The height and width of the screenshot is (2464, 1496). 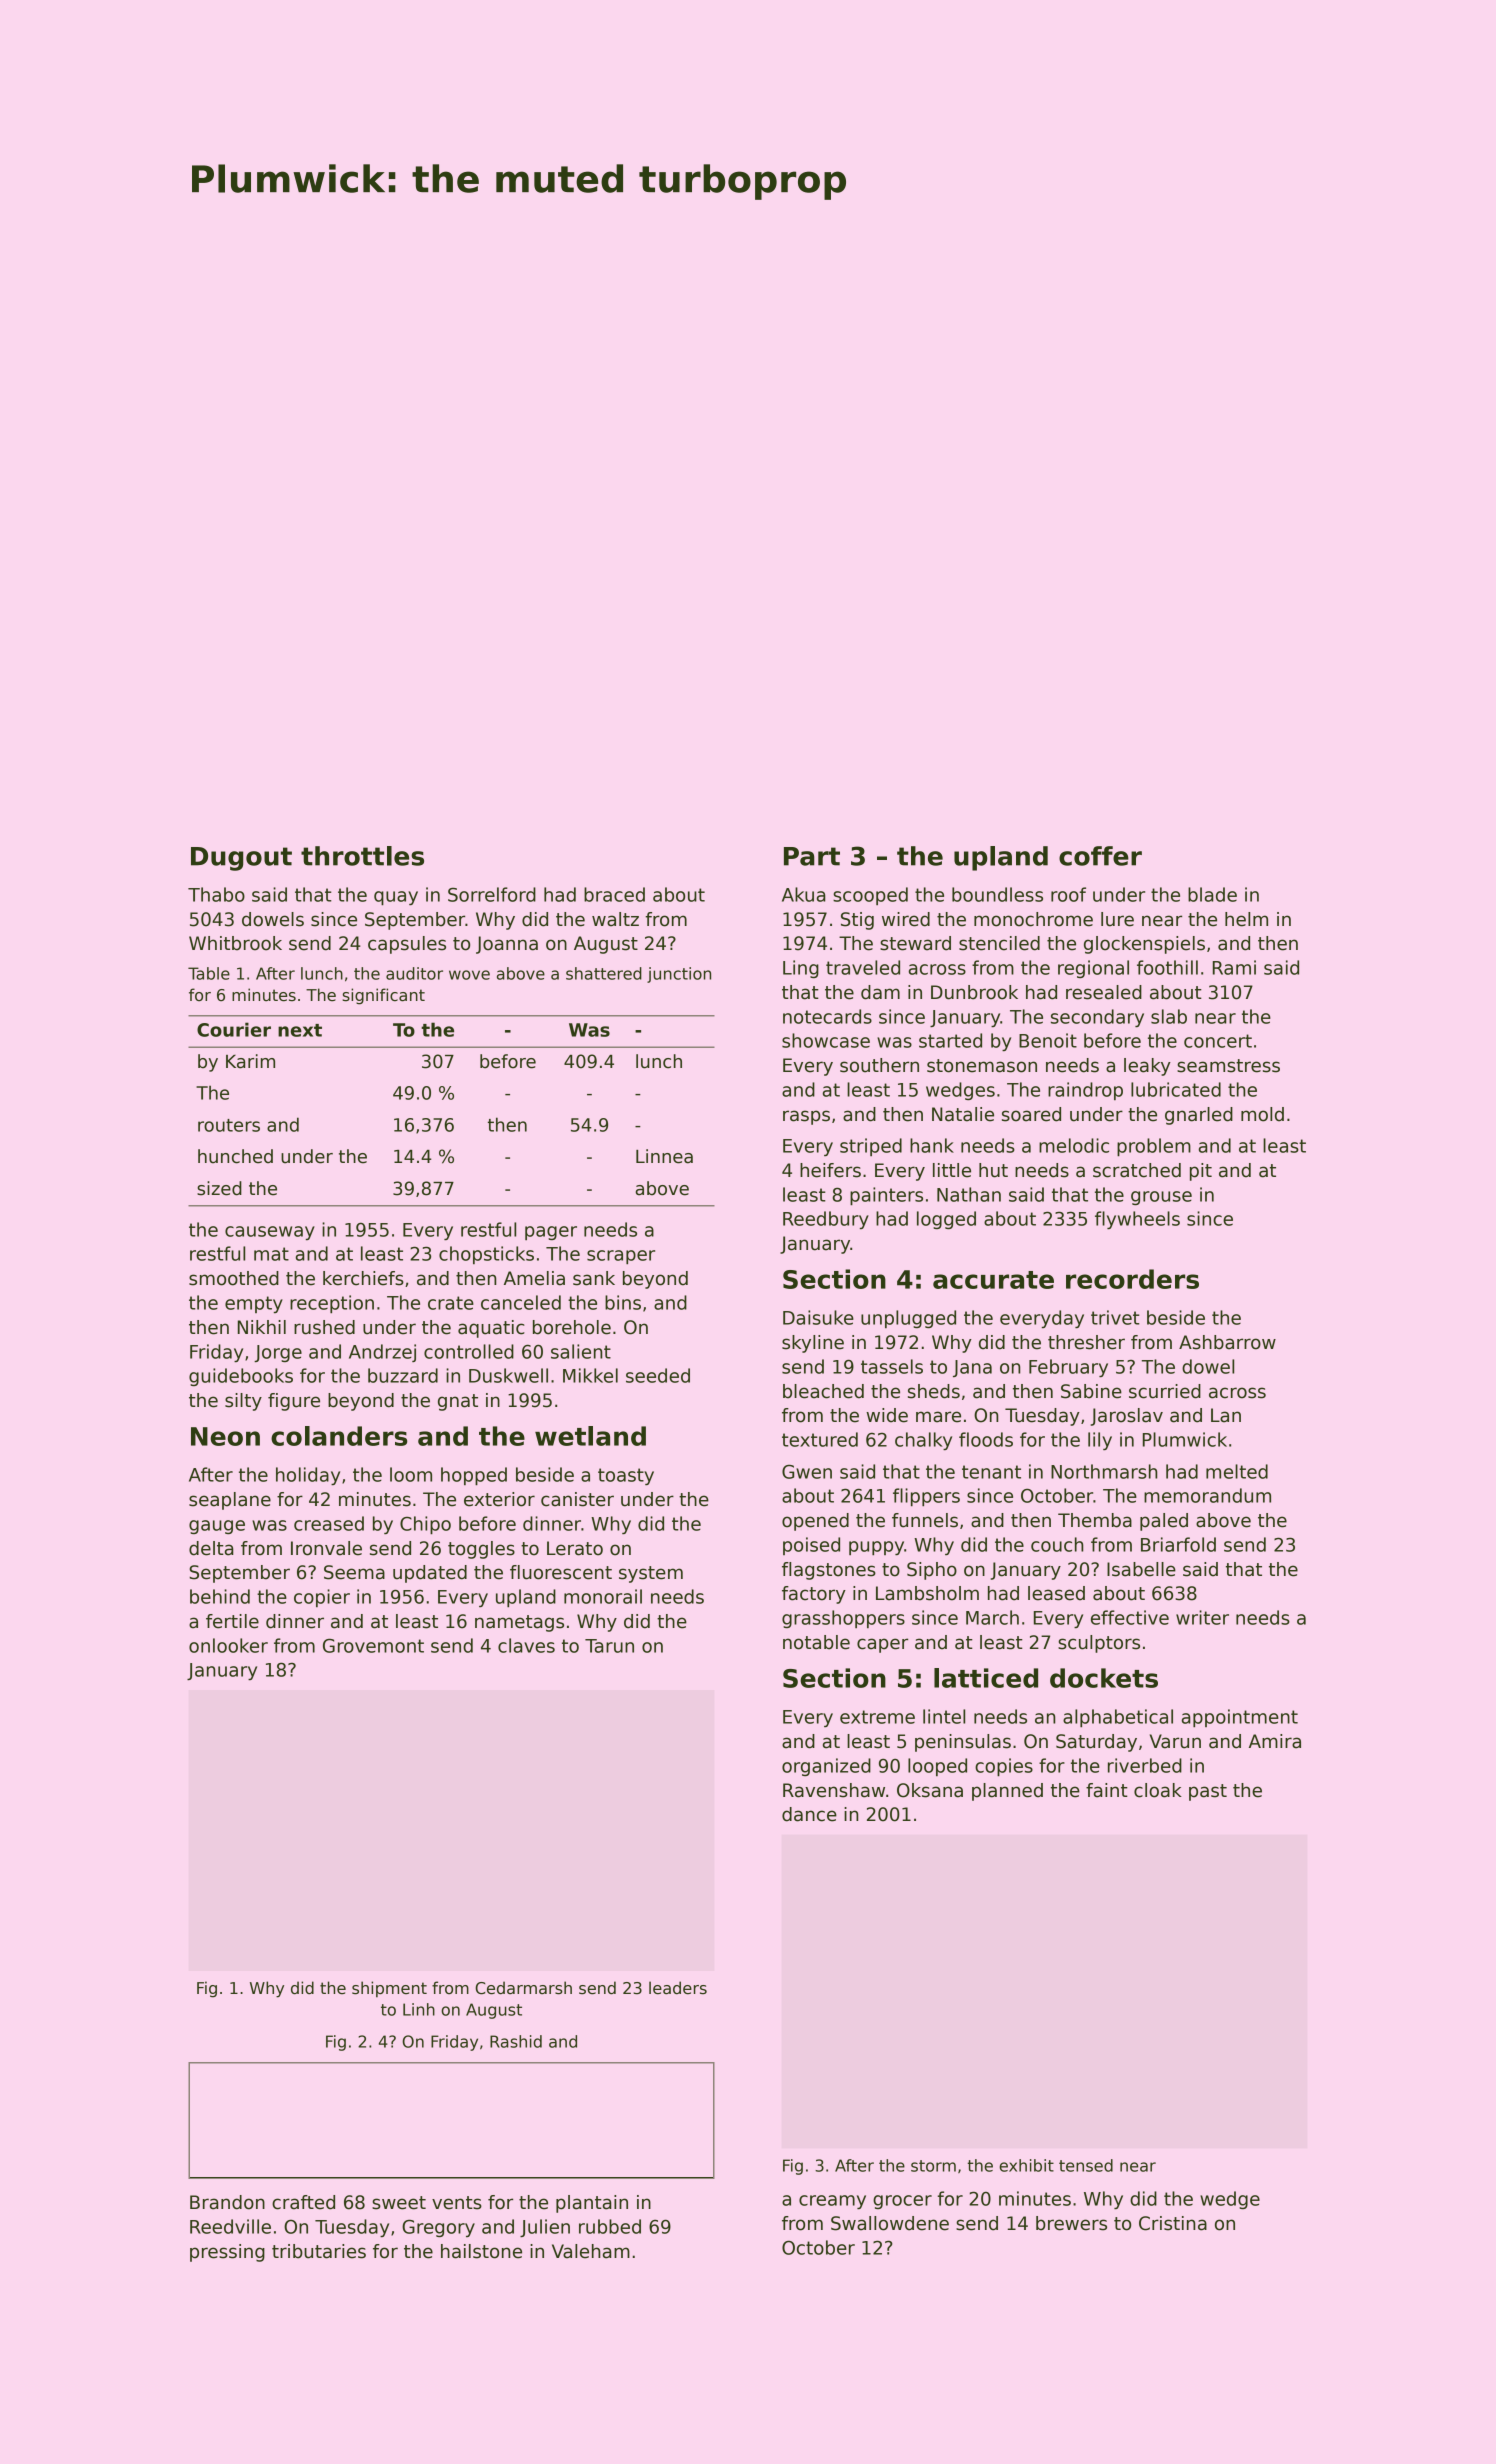 I want to click on Reedbury, so click(x=826, y=1220).
